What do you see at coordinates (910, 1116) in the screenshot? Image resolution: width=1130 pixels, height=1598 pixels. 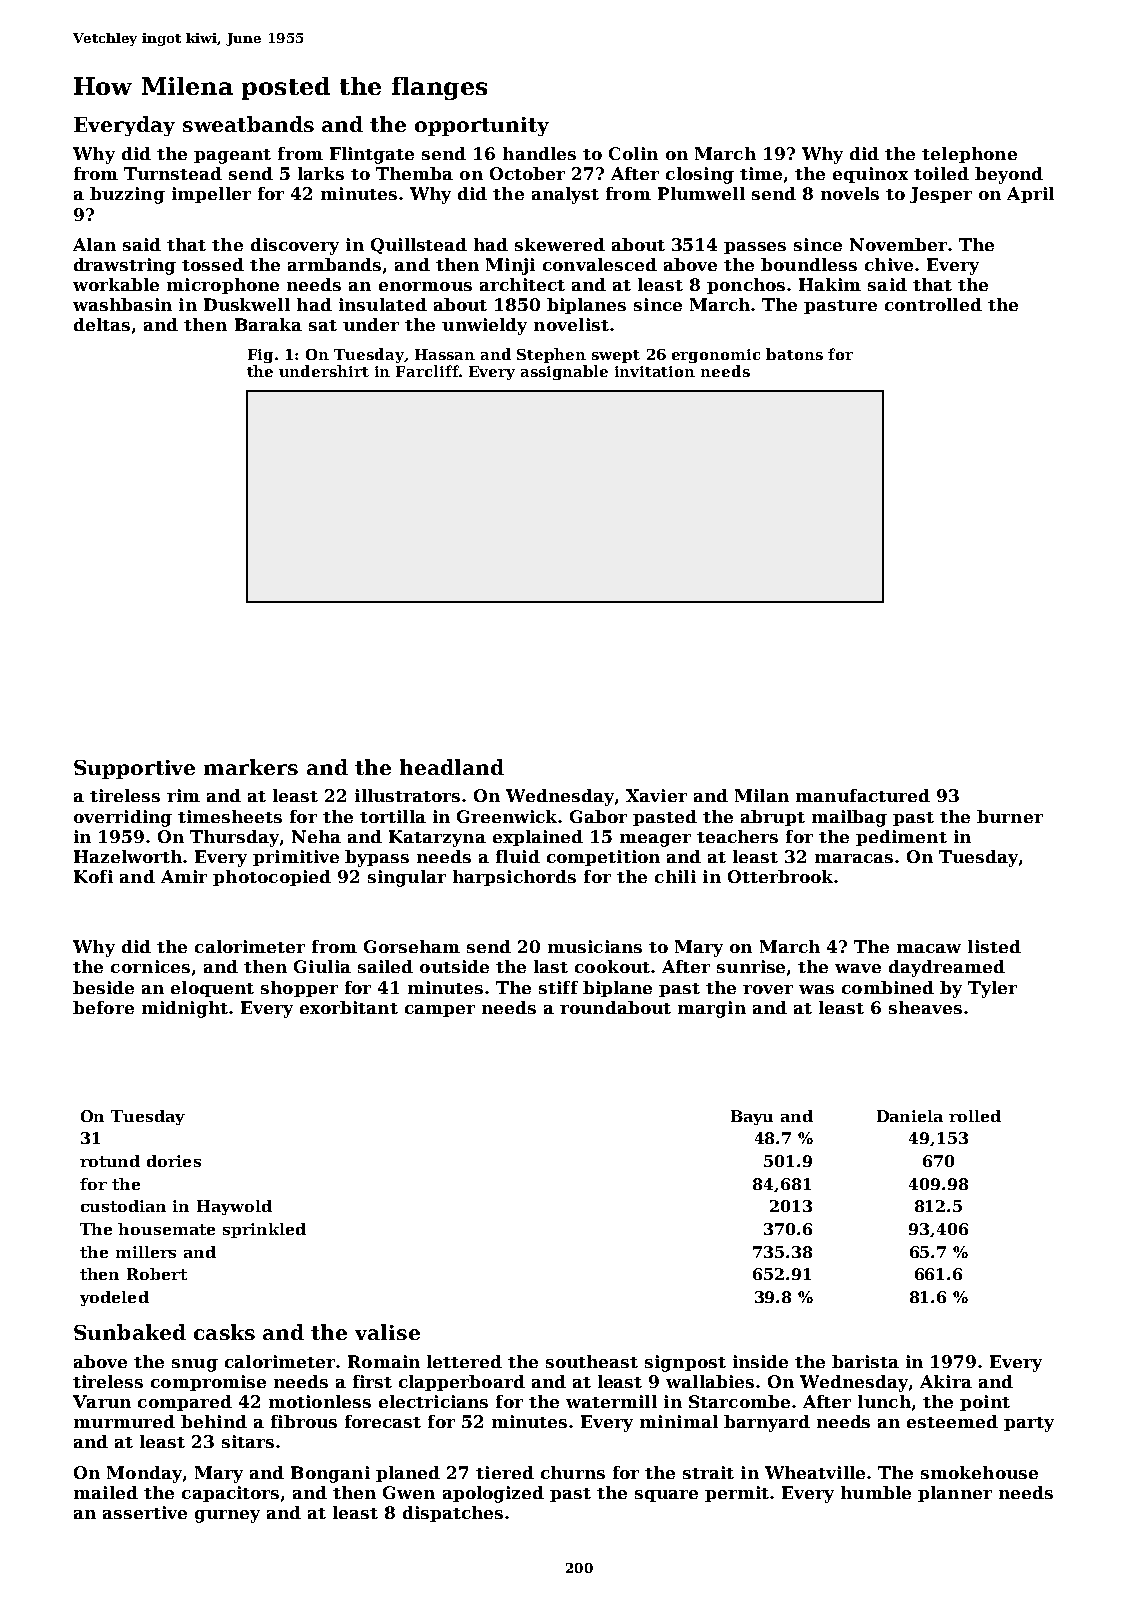 I see `Daniela` at bounding box center [910, 1116].
